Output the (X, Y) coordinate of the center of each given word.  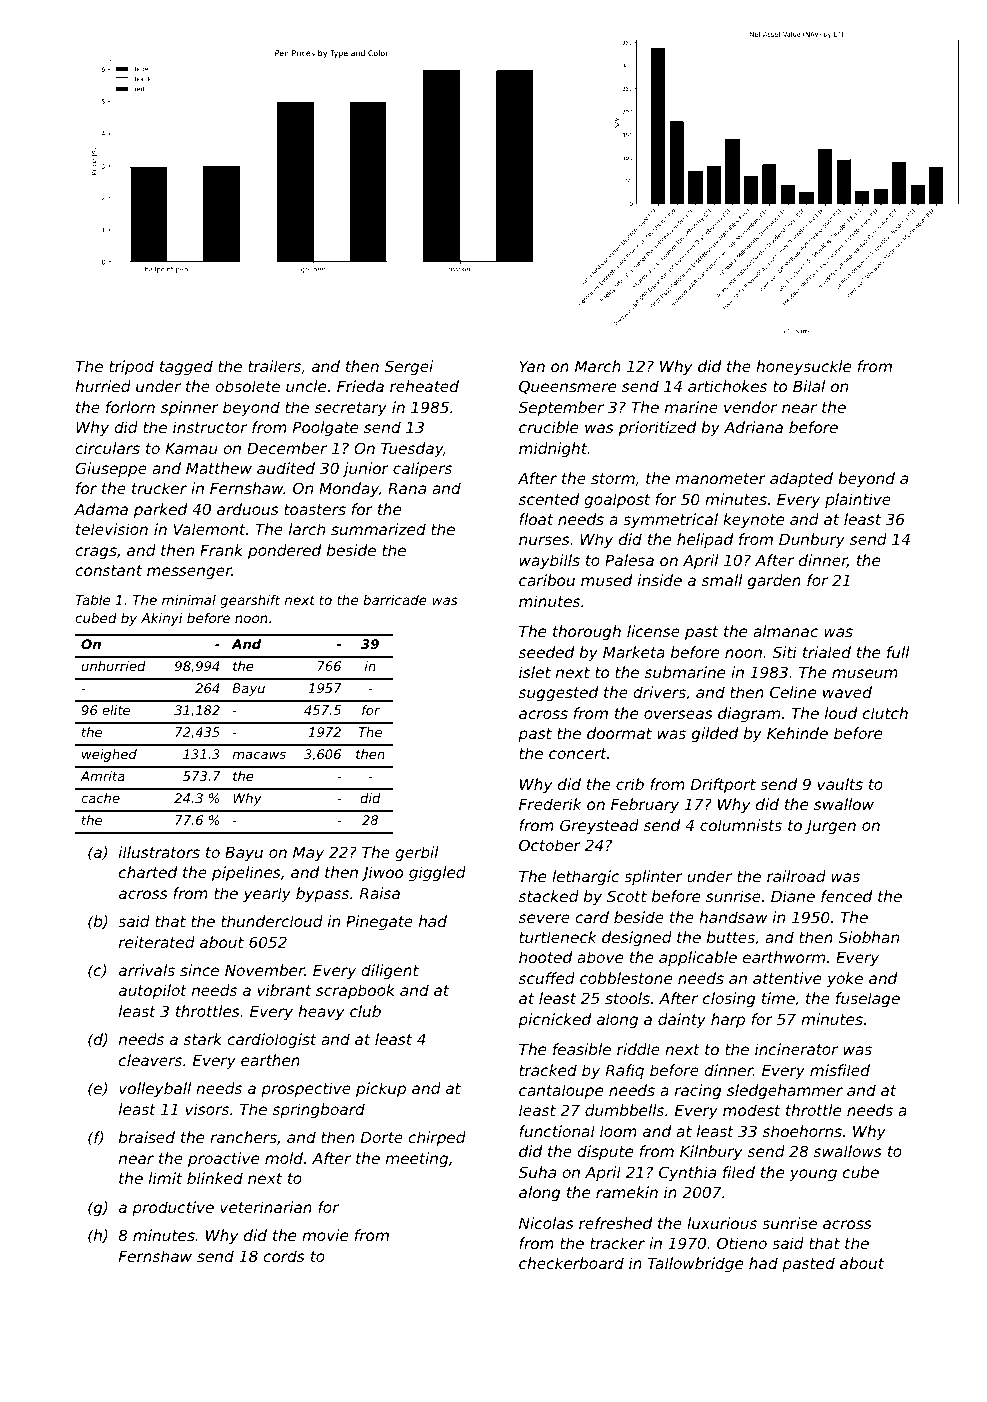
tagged (186, 367)
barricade (395, 600)
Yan (532, 366)
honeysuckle (803, 367)
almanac (785, 631)
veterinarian (266, 1207)
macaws (259, 755)
